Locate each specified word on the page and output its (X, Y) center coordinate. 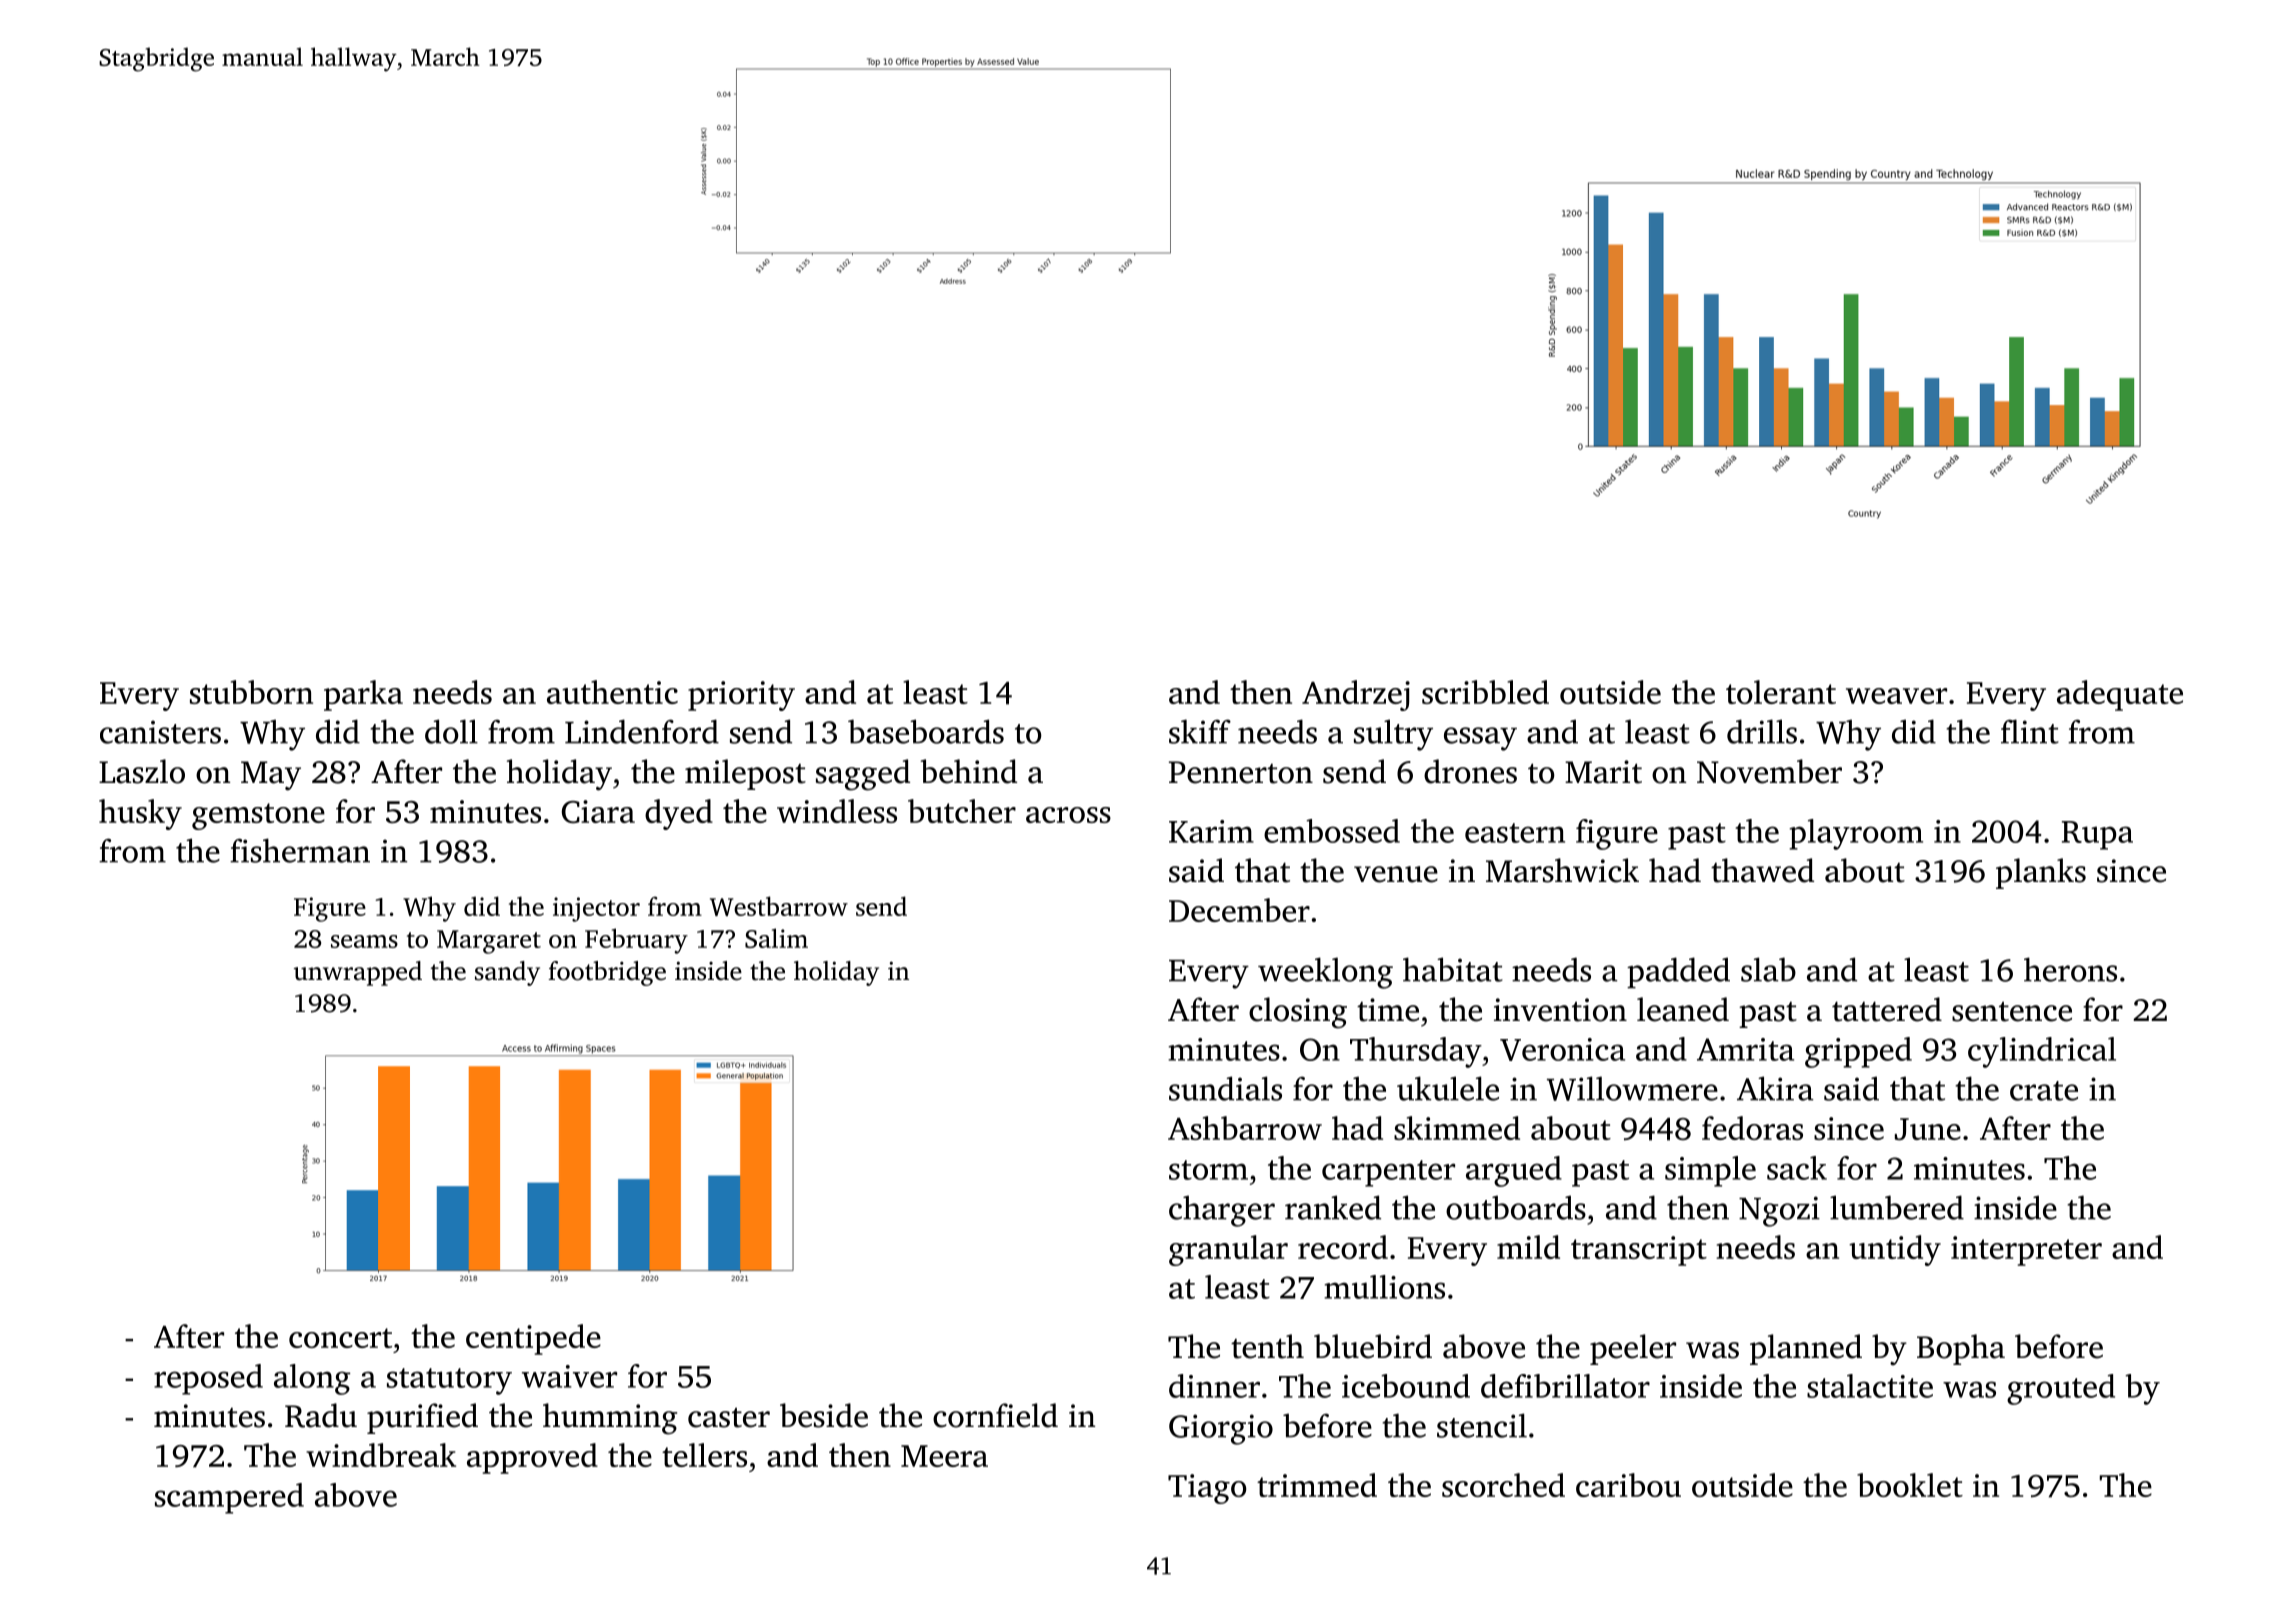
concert (340, 1338)
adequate (2120, 695)
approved (532, 1458)
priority (741, 696)
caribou (1628, 1485)
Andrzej (1356, 695)
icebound (1406, 1386)
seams (364, 941)
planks (2041, 873)
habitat (1453, 969)
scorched (1503, 1485)
